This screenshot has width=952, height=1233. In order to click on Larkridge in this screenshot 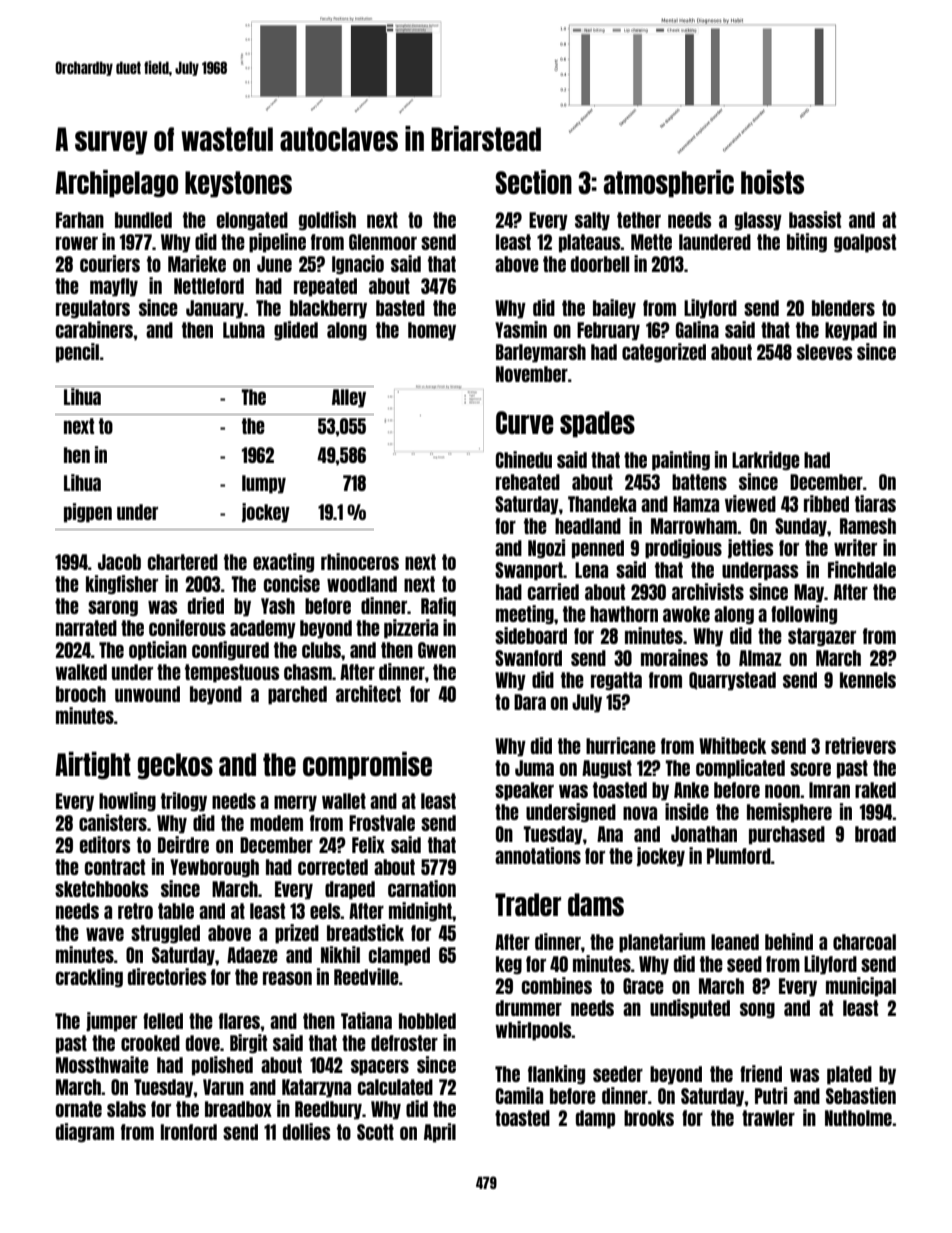, I will do `click(766, 460)`.
